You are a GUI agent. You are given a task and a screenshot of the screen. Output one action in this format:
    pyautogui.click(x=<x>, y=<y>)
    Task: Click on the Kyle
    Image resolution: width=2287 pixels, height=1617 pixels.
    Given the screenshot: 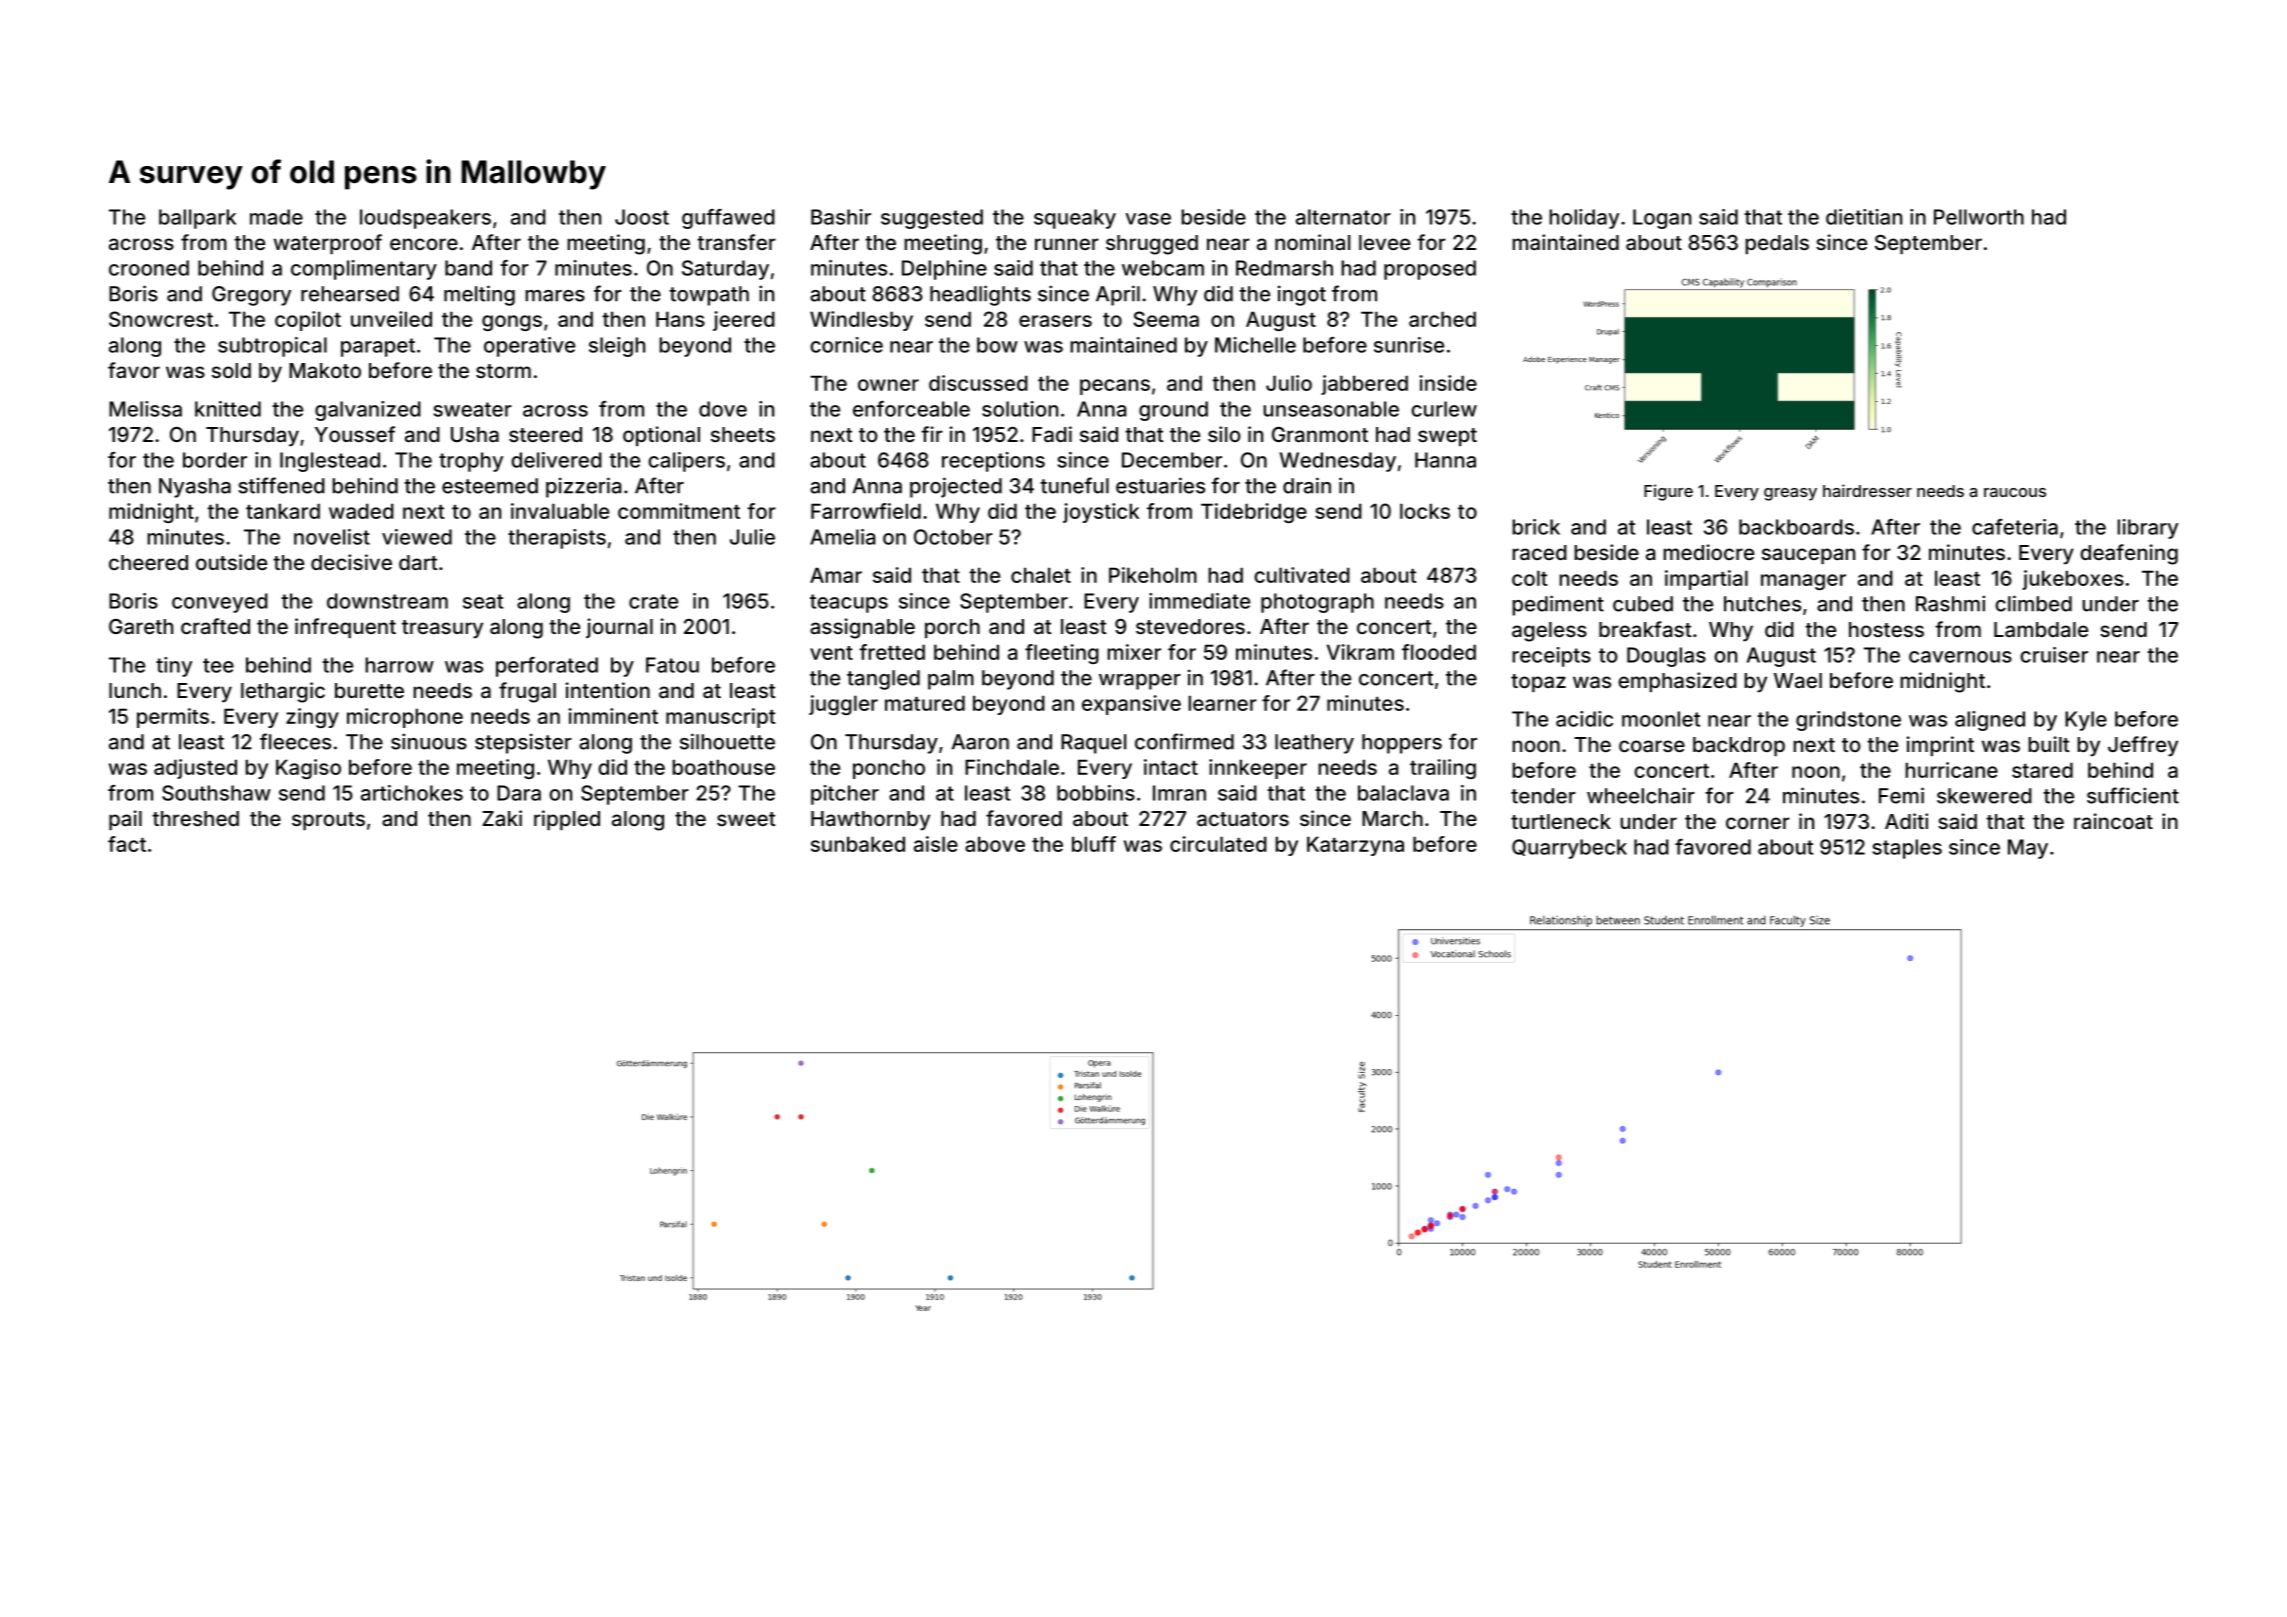 What is the action you would take?
    pyautogui.click(x=2086, y=721)
